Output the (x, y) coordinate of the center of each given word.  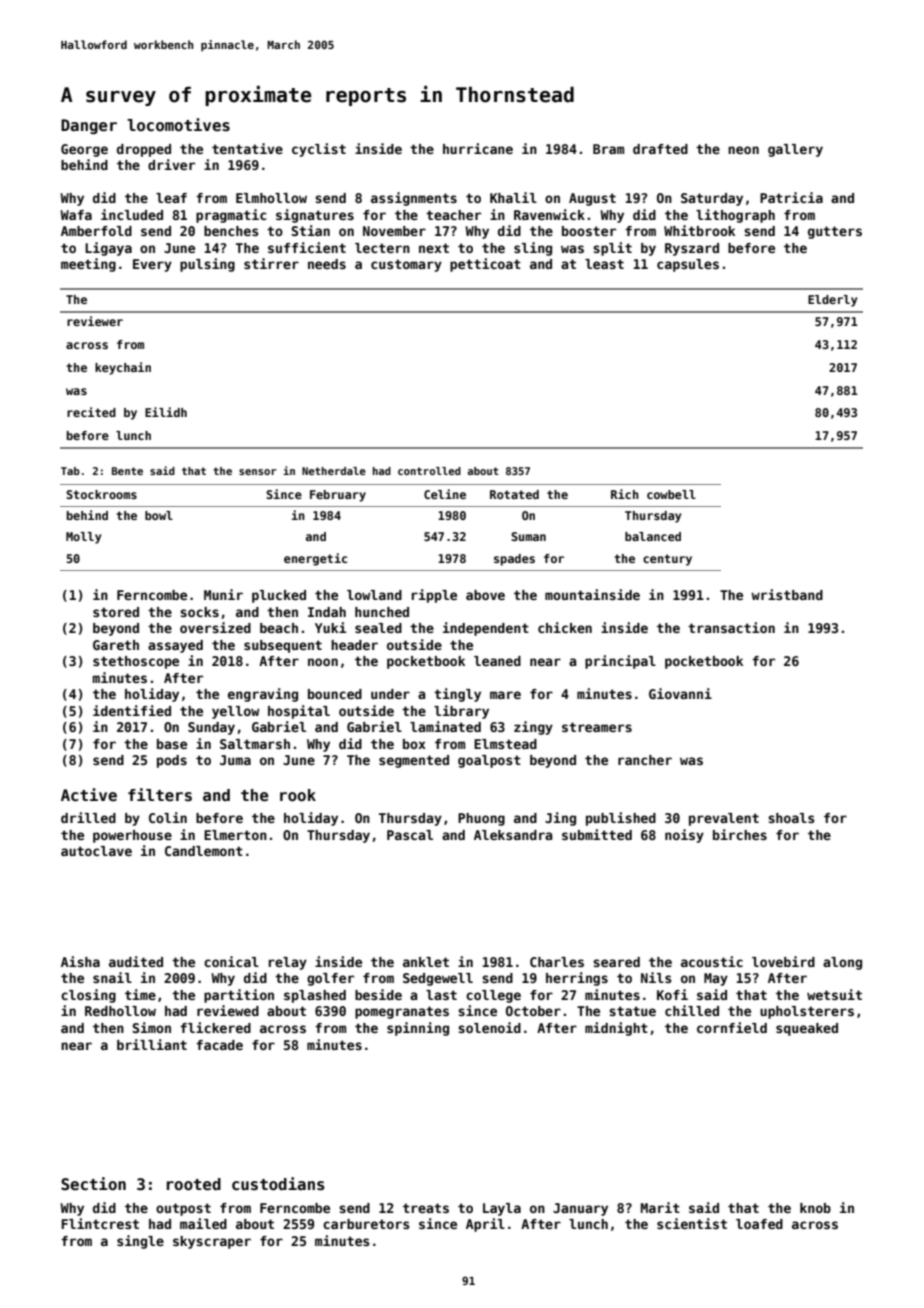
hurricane (478, 148)
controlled (429, 471)
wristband (787, 594)
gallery (795, 150)
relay (288, 963)
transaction (731, 627)
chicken (565, 627)
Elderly (832, 301)
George (84, 150)
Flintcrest (100, 1223)
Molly (83, 538)
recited (91, 412)
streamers (597, 727)
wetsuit (834, 994)
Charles (557, 962)
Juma (235, 760)
